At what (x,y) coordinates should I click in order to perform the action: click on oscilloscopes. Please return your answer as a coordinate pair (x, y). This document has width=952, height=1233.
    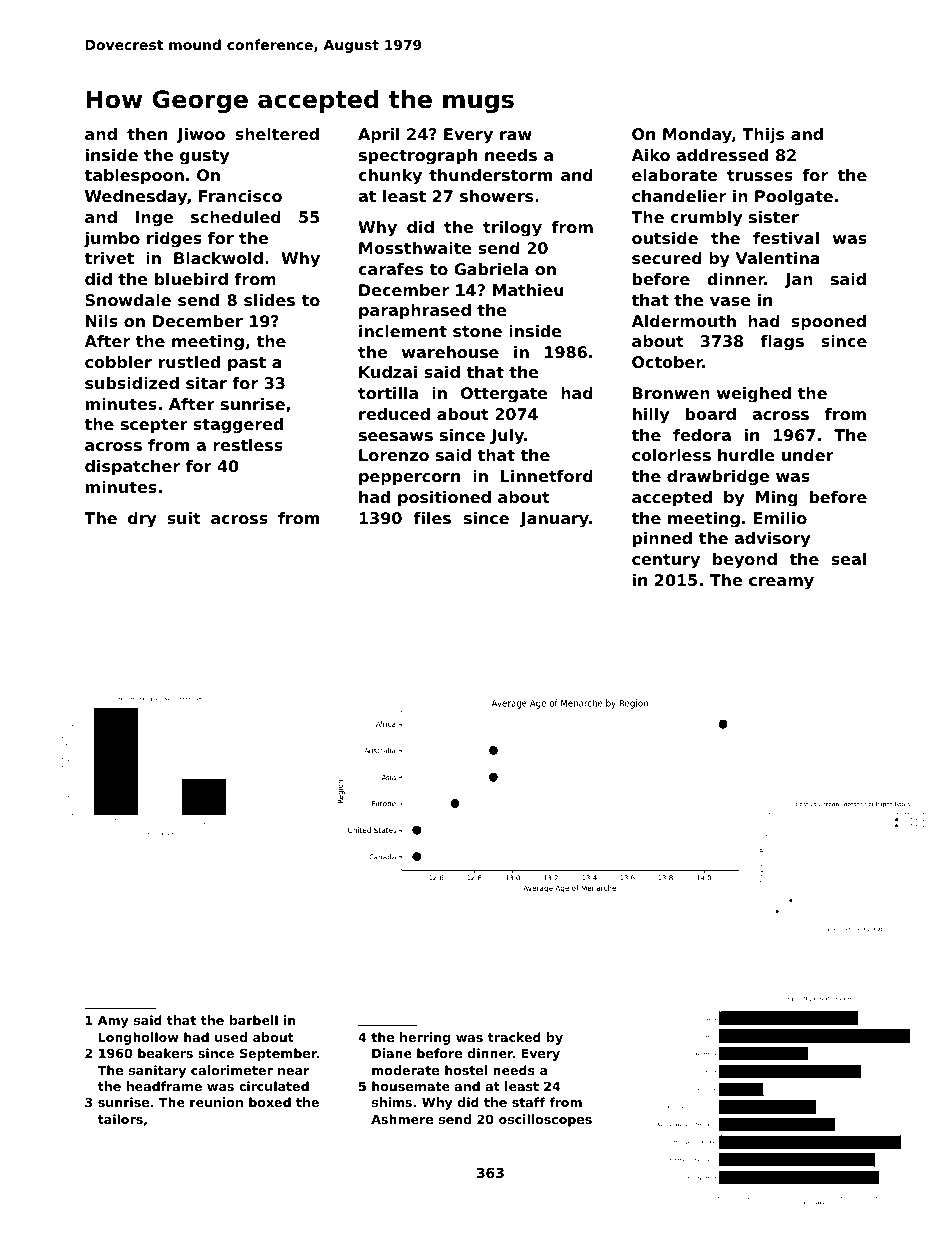
    Looking at the image, I should click on (545, 1120).
